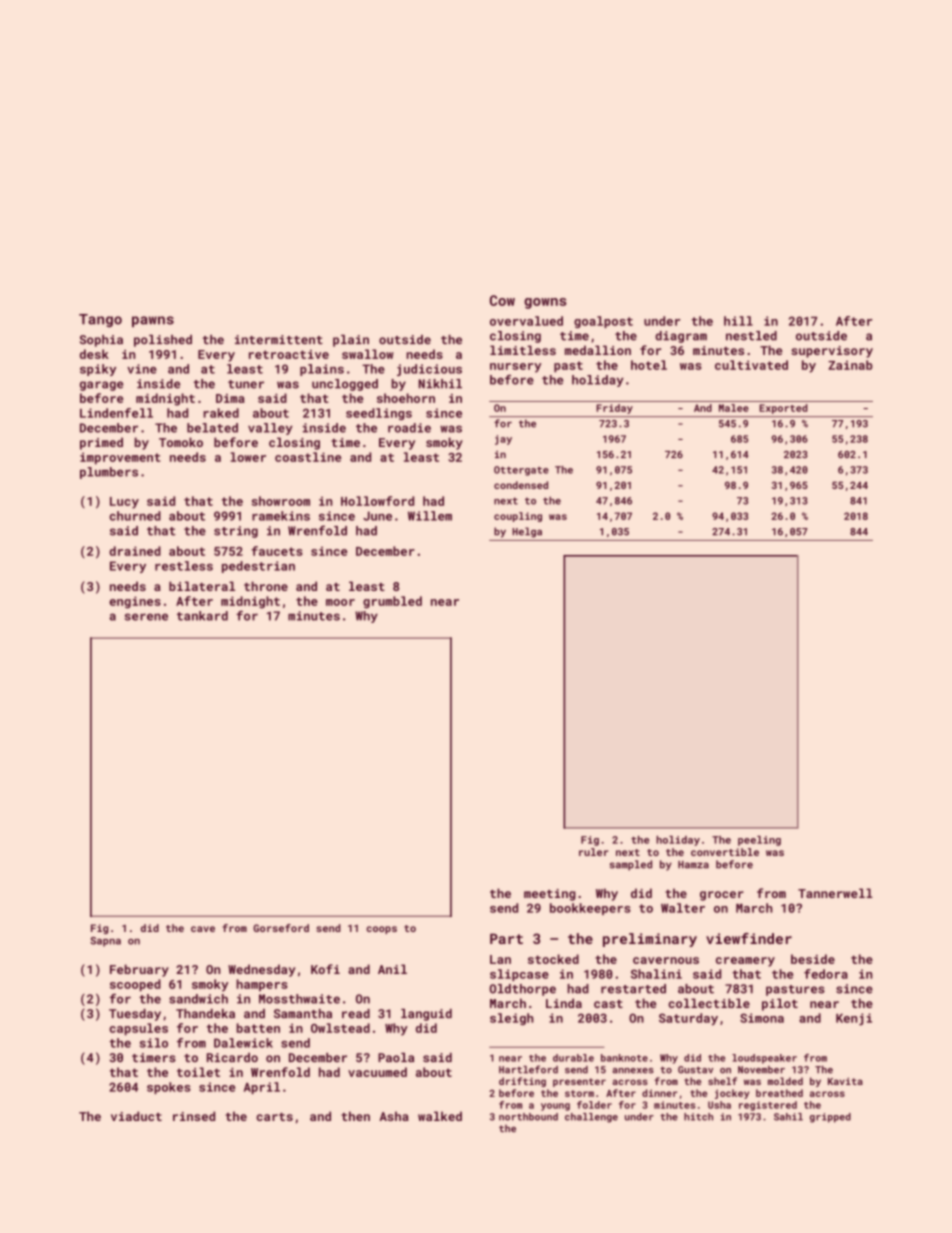 The width and height of the screenshot is (952, 1233). What do you see at coordinates (303, 1013) in the screenshot?
I see `Samantha` at bounding box center [303, 1013].
